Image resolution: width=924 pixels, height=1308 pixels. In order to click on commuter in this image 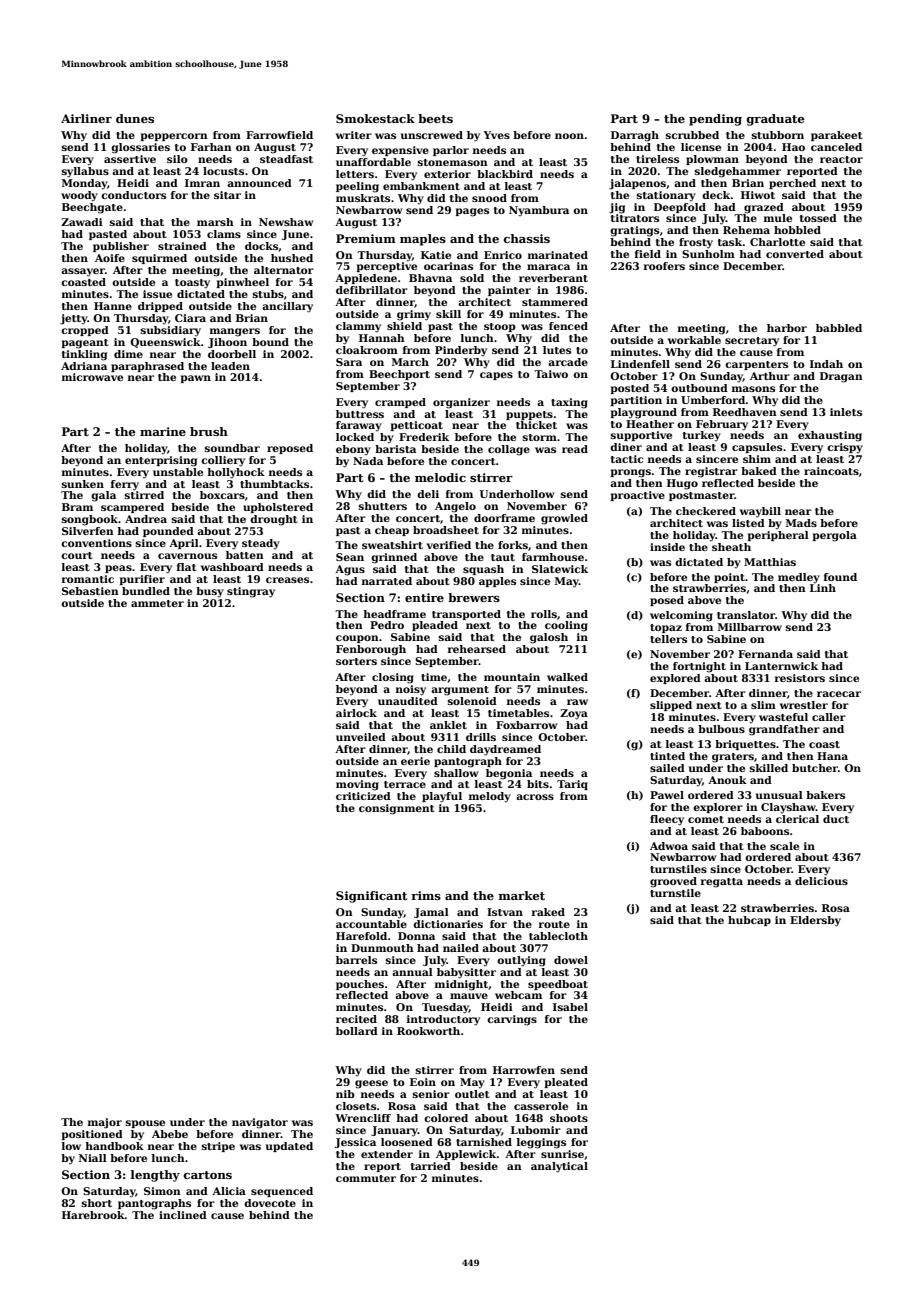, I will do `click(366, 1178)`.
